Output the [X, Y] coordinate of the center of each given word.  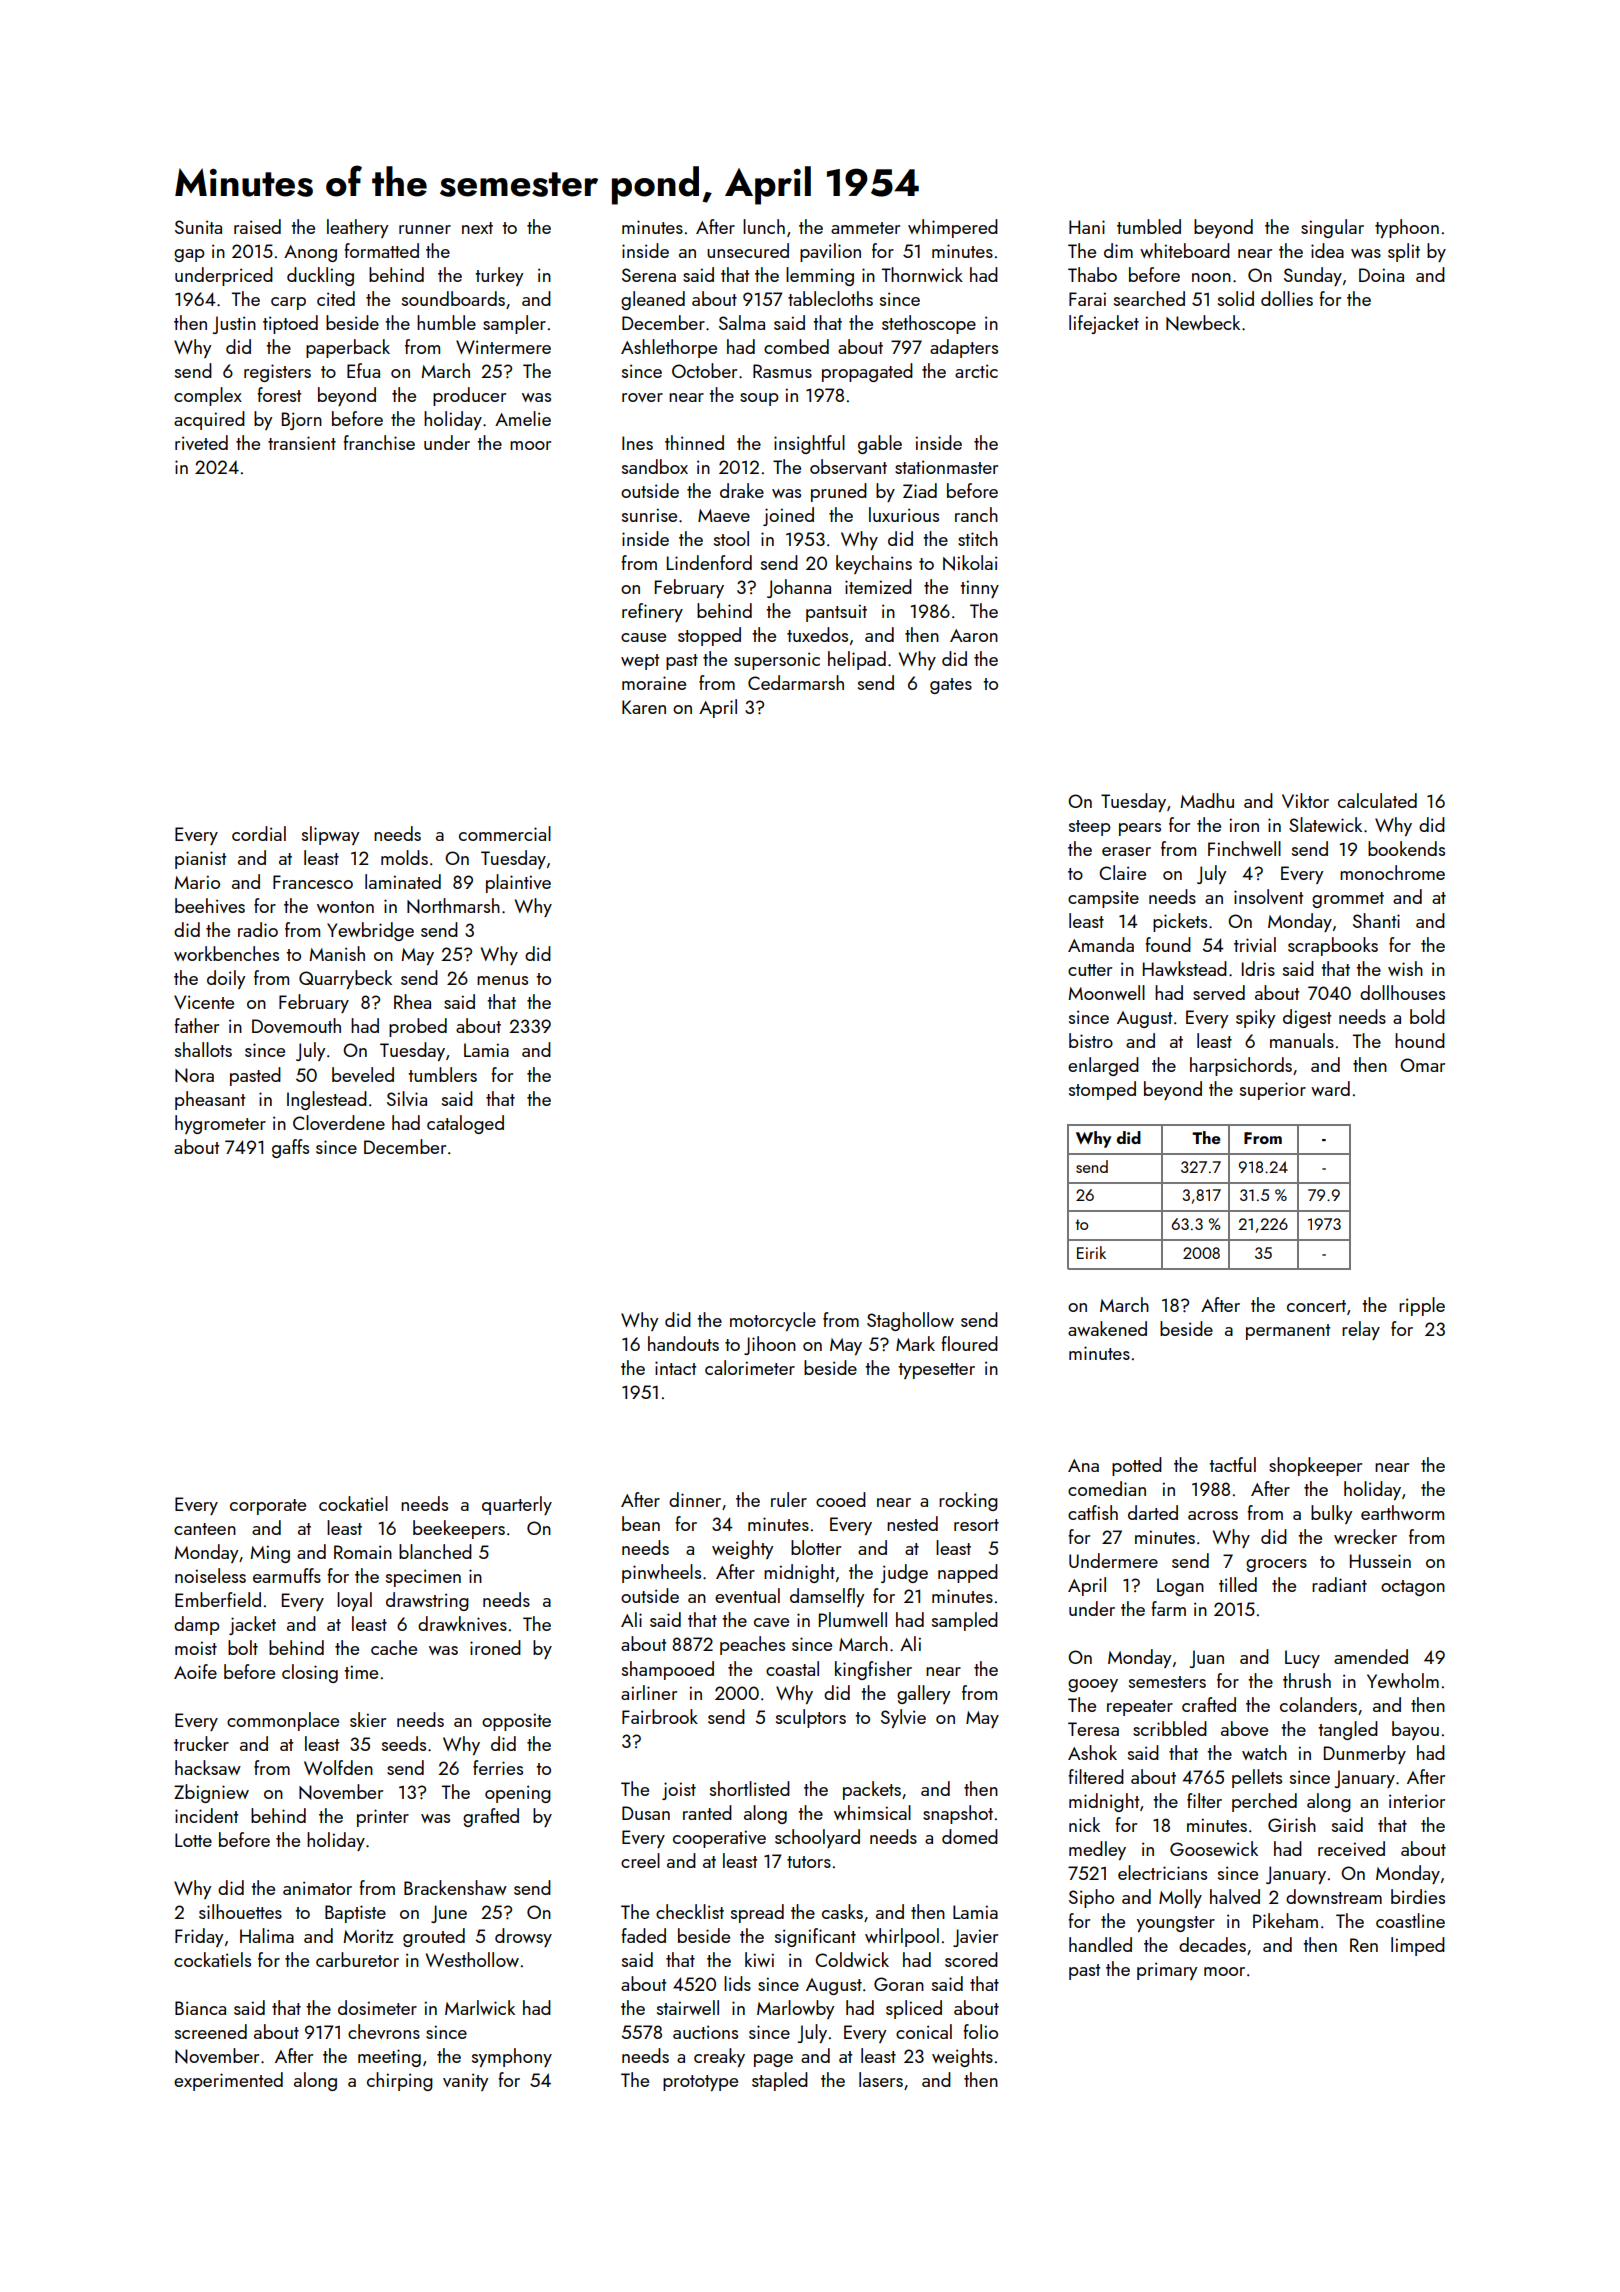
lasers [881, 2079]
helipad [857, 660]
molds [404, 857]
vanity [465, 2082]
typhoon [1407, 228]
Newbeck [1203, 323]
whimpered [953, 228]
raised [257, 226]
